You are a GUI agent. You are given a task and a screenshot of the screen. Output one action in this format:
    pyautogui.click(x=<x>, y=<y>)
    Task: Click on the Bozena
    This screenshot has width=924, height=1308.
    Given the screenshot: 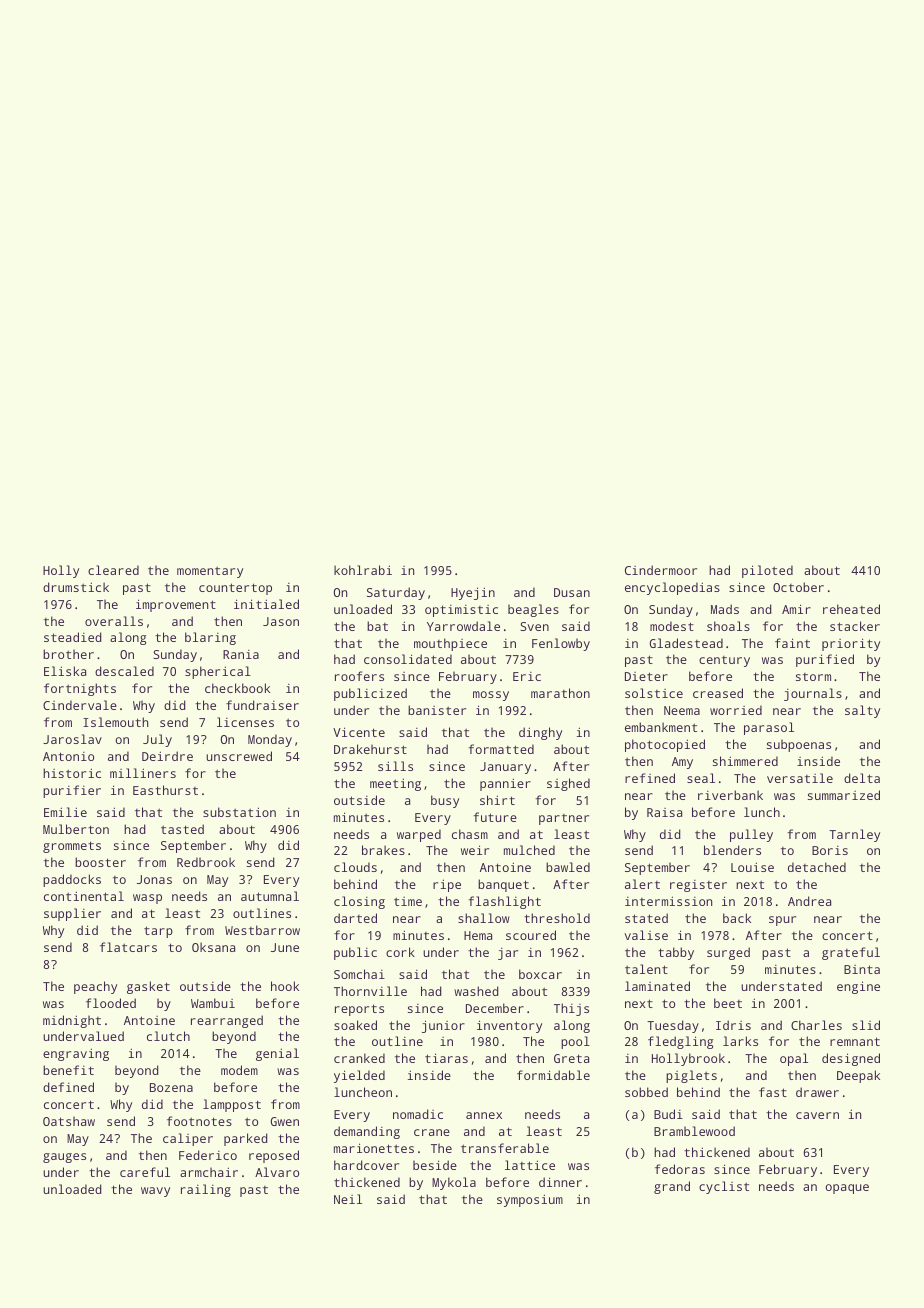 What is the action you would take?
    pyautogui.click(x=171, y=1087)
